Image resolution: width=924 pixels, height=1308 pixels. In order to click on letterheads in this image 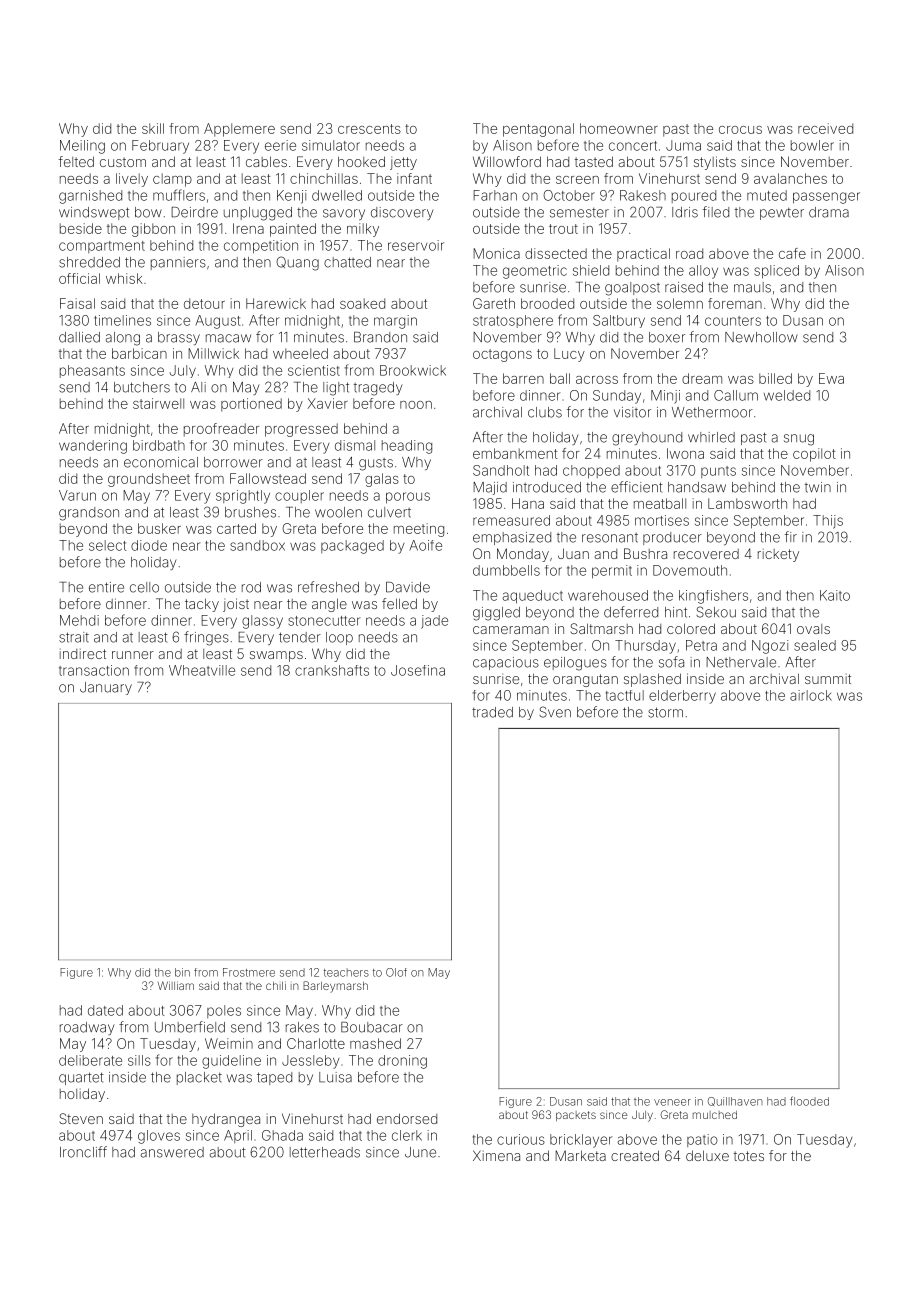, I will do `click(325, 1152)`.
